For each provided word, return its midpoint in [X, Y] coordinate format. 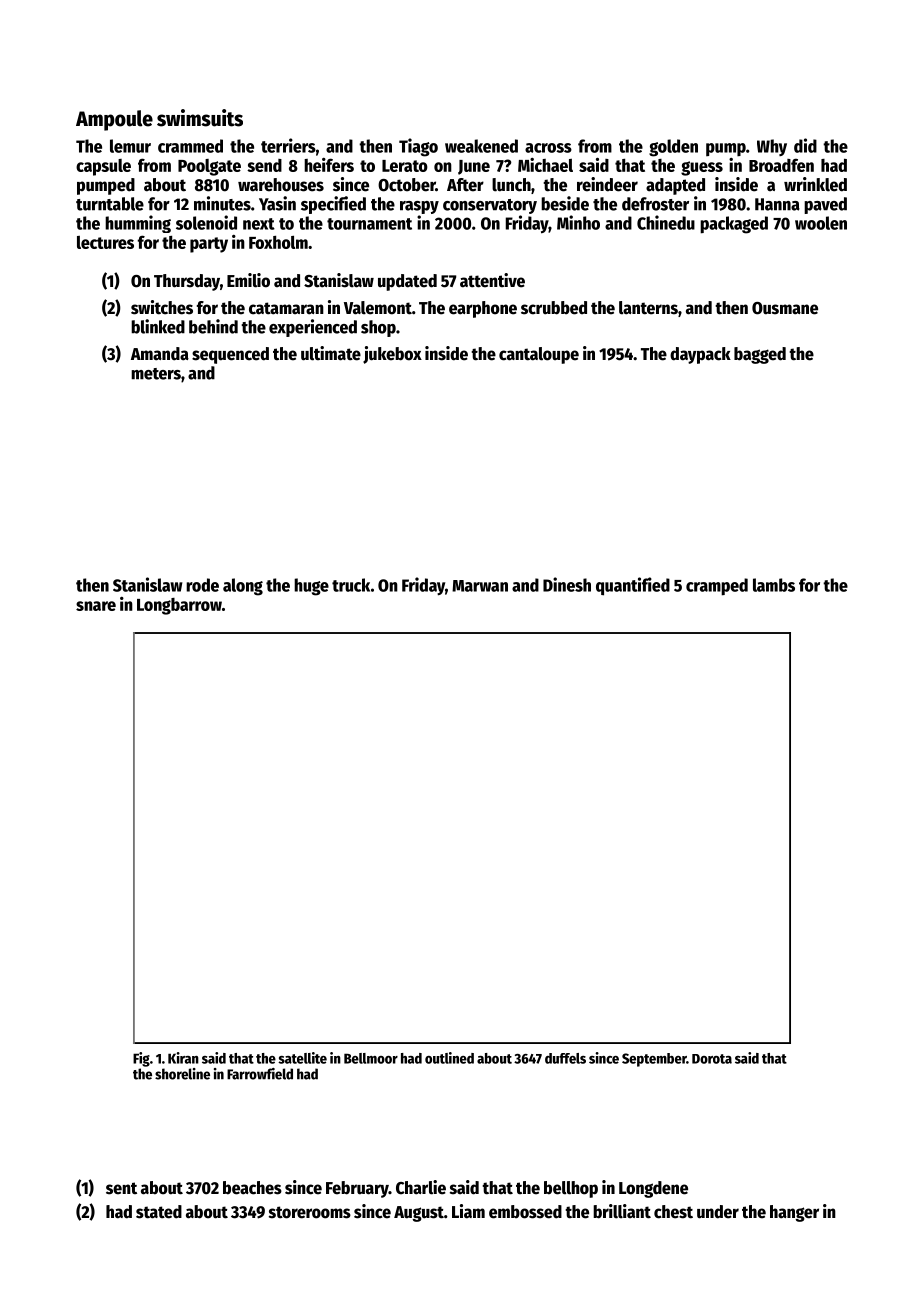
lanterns [648, 308]
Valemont [378, 308]
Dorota [712, 1059]
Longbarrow [179, 606]
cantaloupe [539, 355]
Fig [141, 1059]
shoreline [182, 1074]
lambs [774, 585]
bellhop [571, 1189]
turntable [110, 204]
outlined [449, 1058]
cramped [717, 587]
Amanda [160, 354]
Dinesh [567, 584]
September [654, 1060]
